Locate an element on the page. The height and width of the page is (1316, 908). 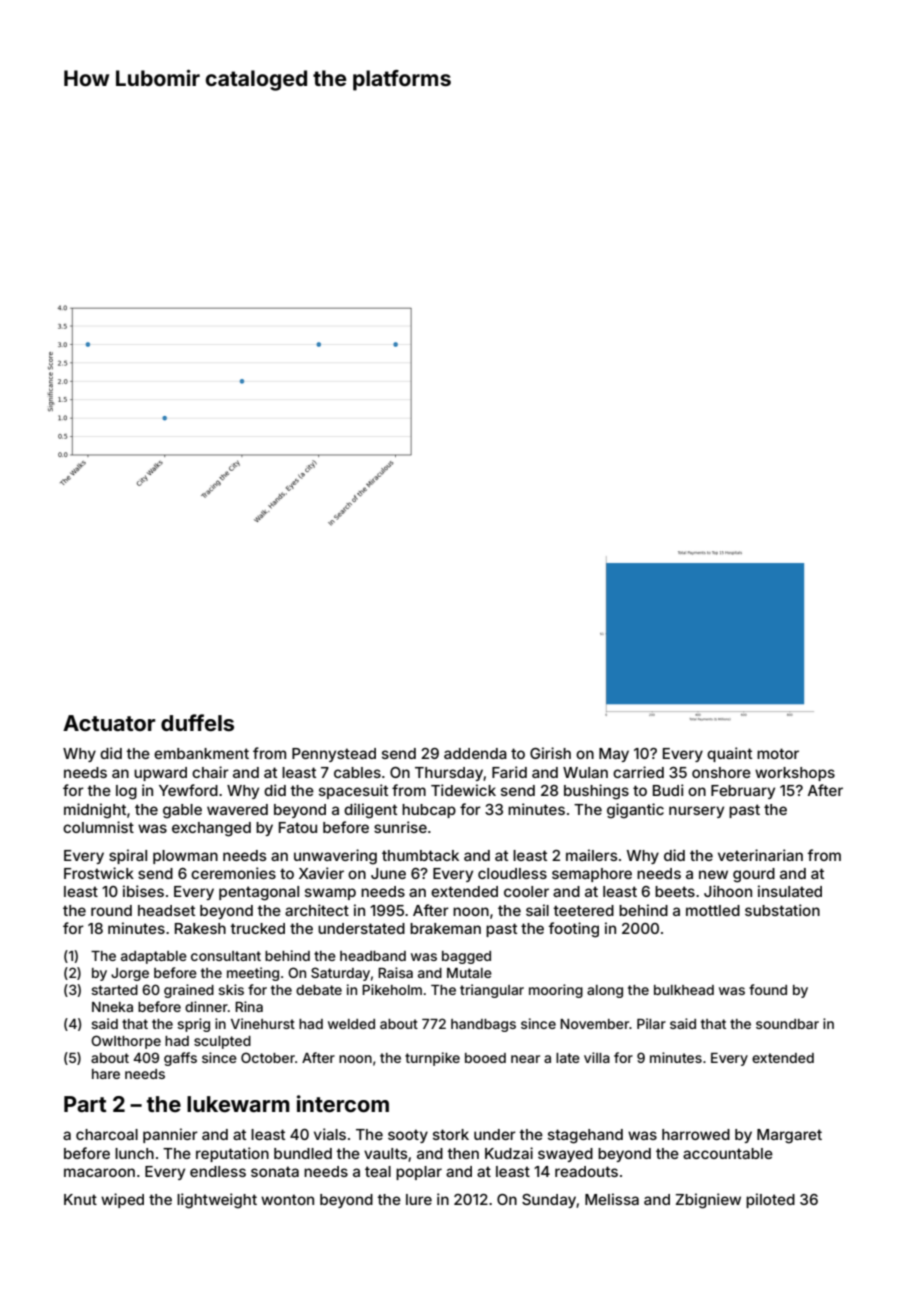
wiped is located at coordinates (122, 1200).
